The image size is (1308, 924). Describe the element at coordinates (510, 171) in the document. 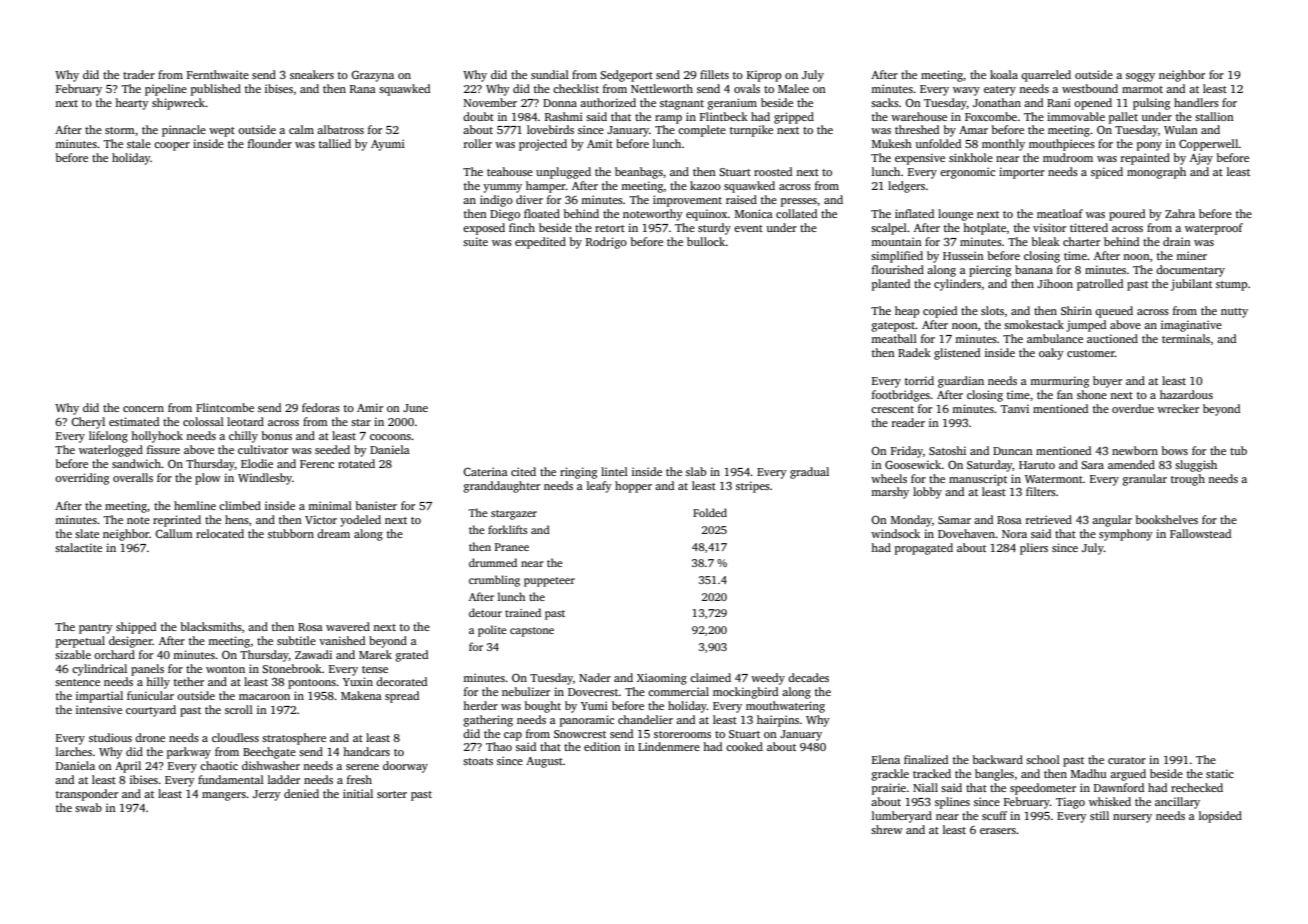

I see `teahouse` at that location.
